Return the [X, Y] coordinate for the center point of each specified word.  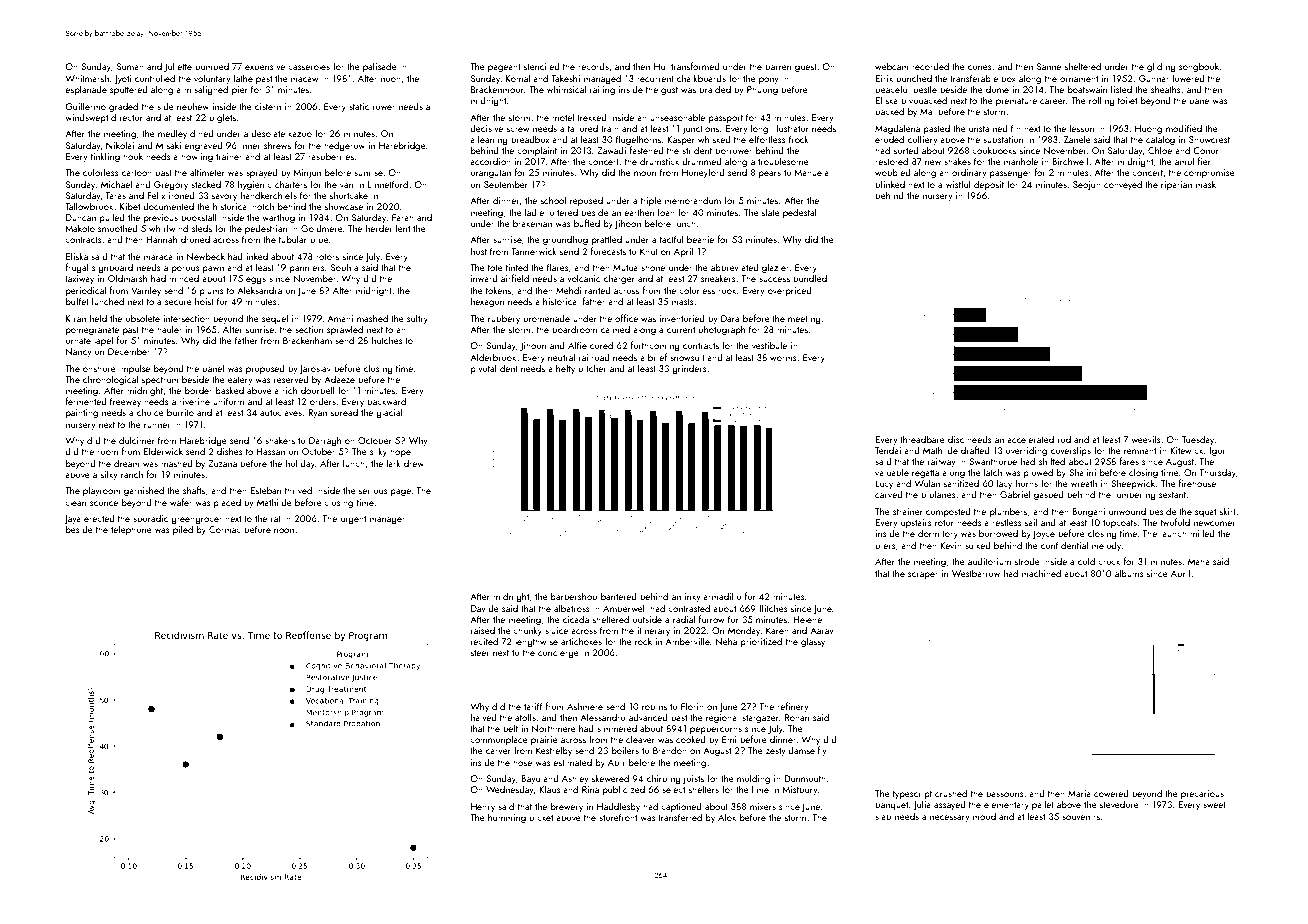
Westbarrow [976, 573]
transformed [695, 66]
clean [75, 502]
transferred [680, 817]
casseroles [309, 66]
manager [387, 520]
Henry [483, 807]
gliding [1161, 67]
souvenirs [1081, 816]
